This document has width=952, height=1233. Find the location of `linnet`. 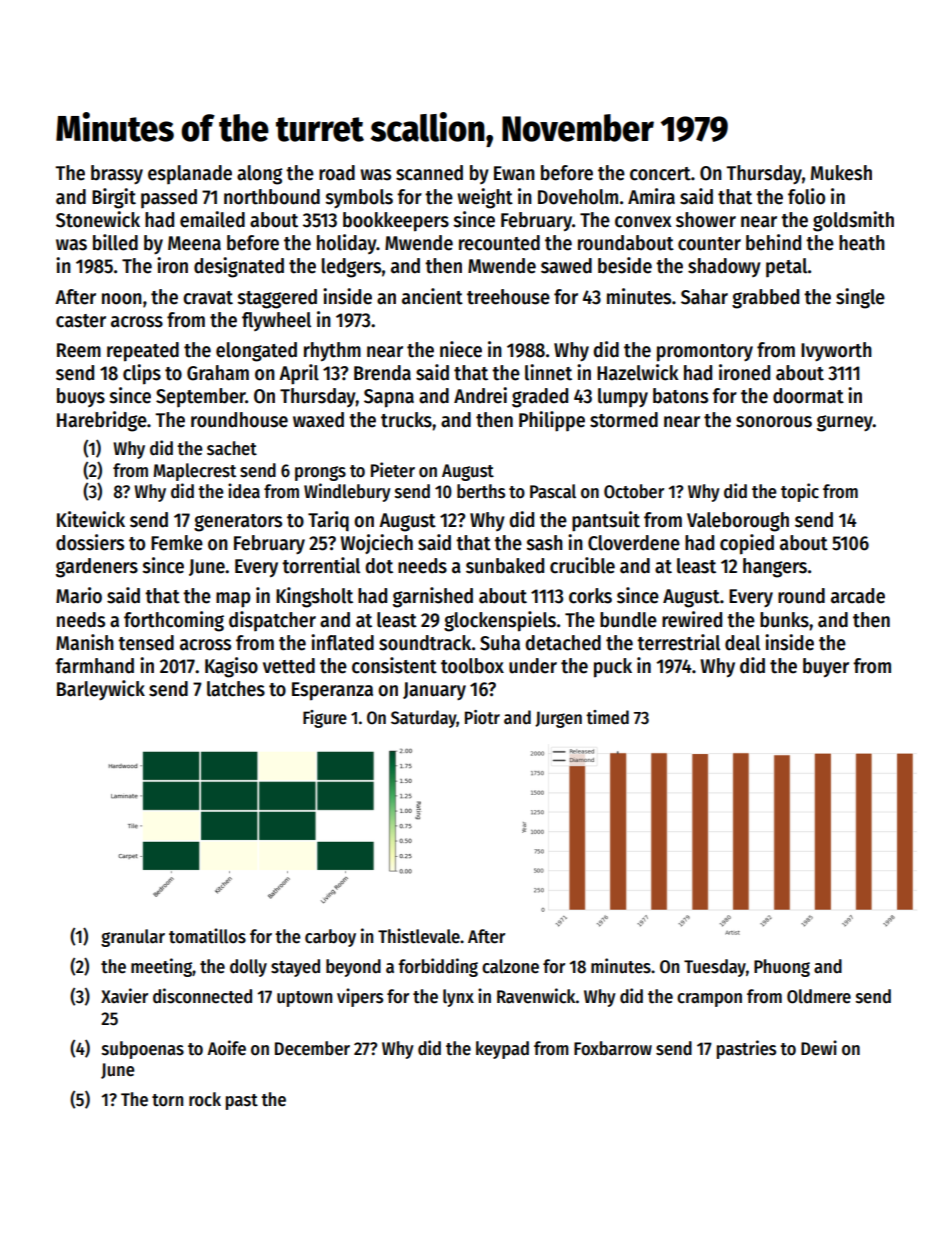

linnet is located at coordinates (548, 372).
